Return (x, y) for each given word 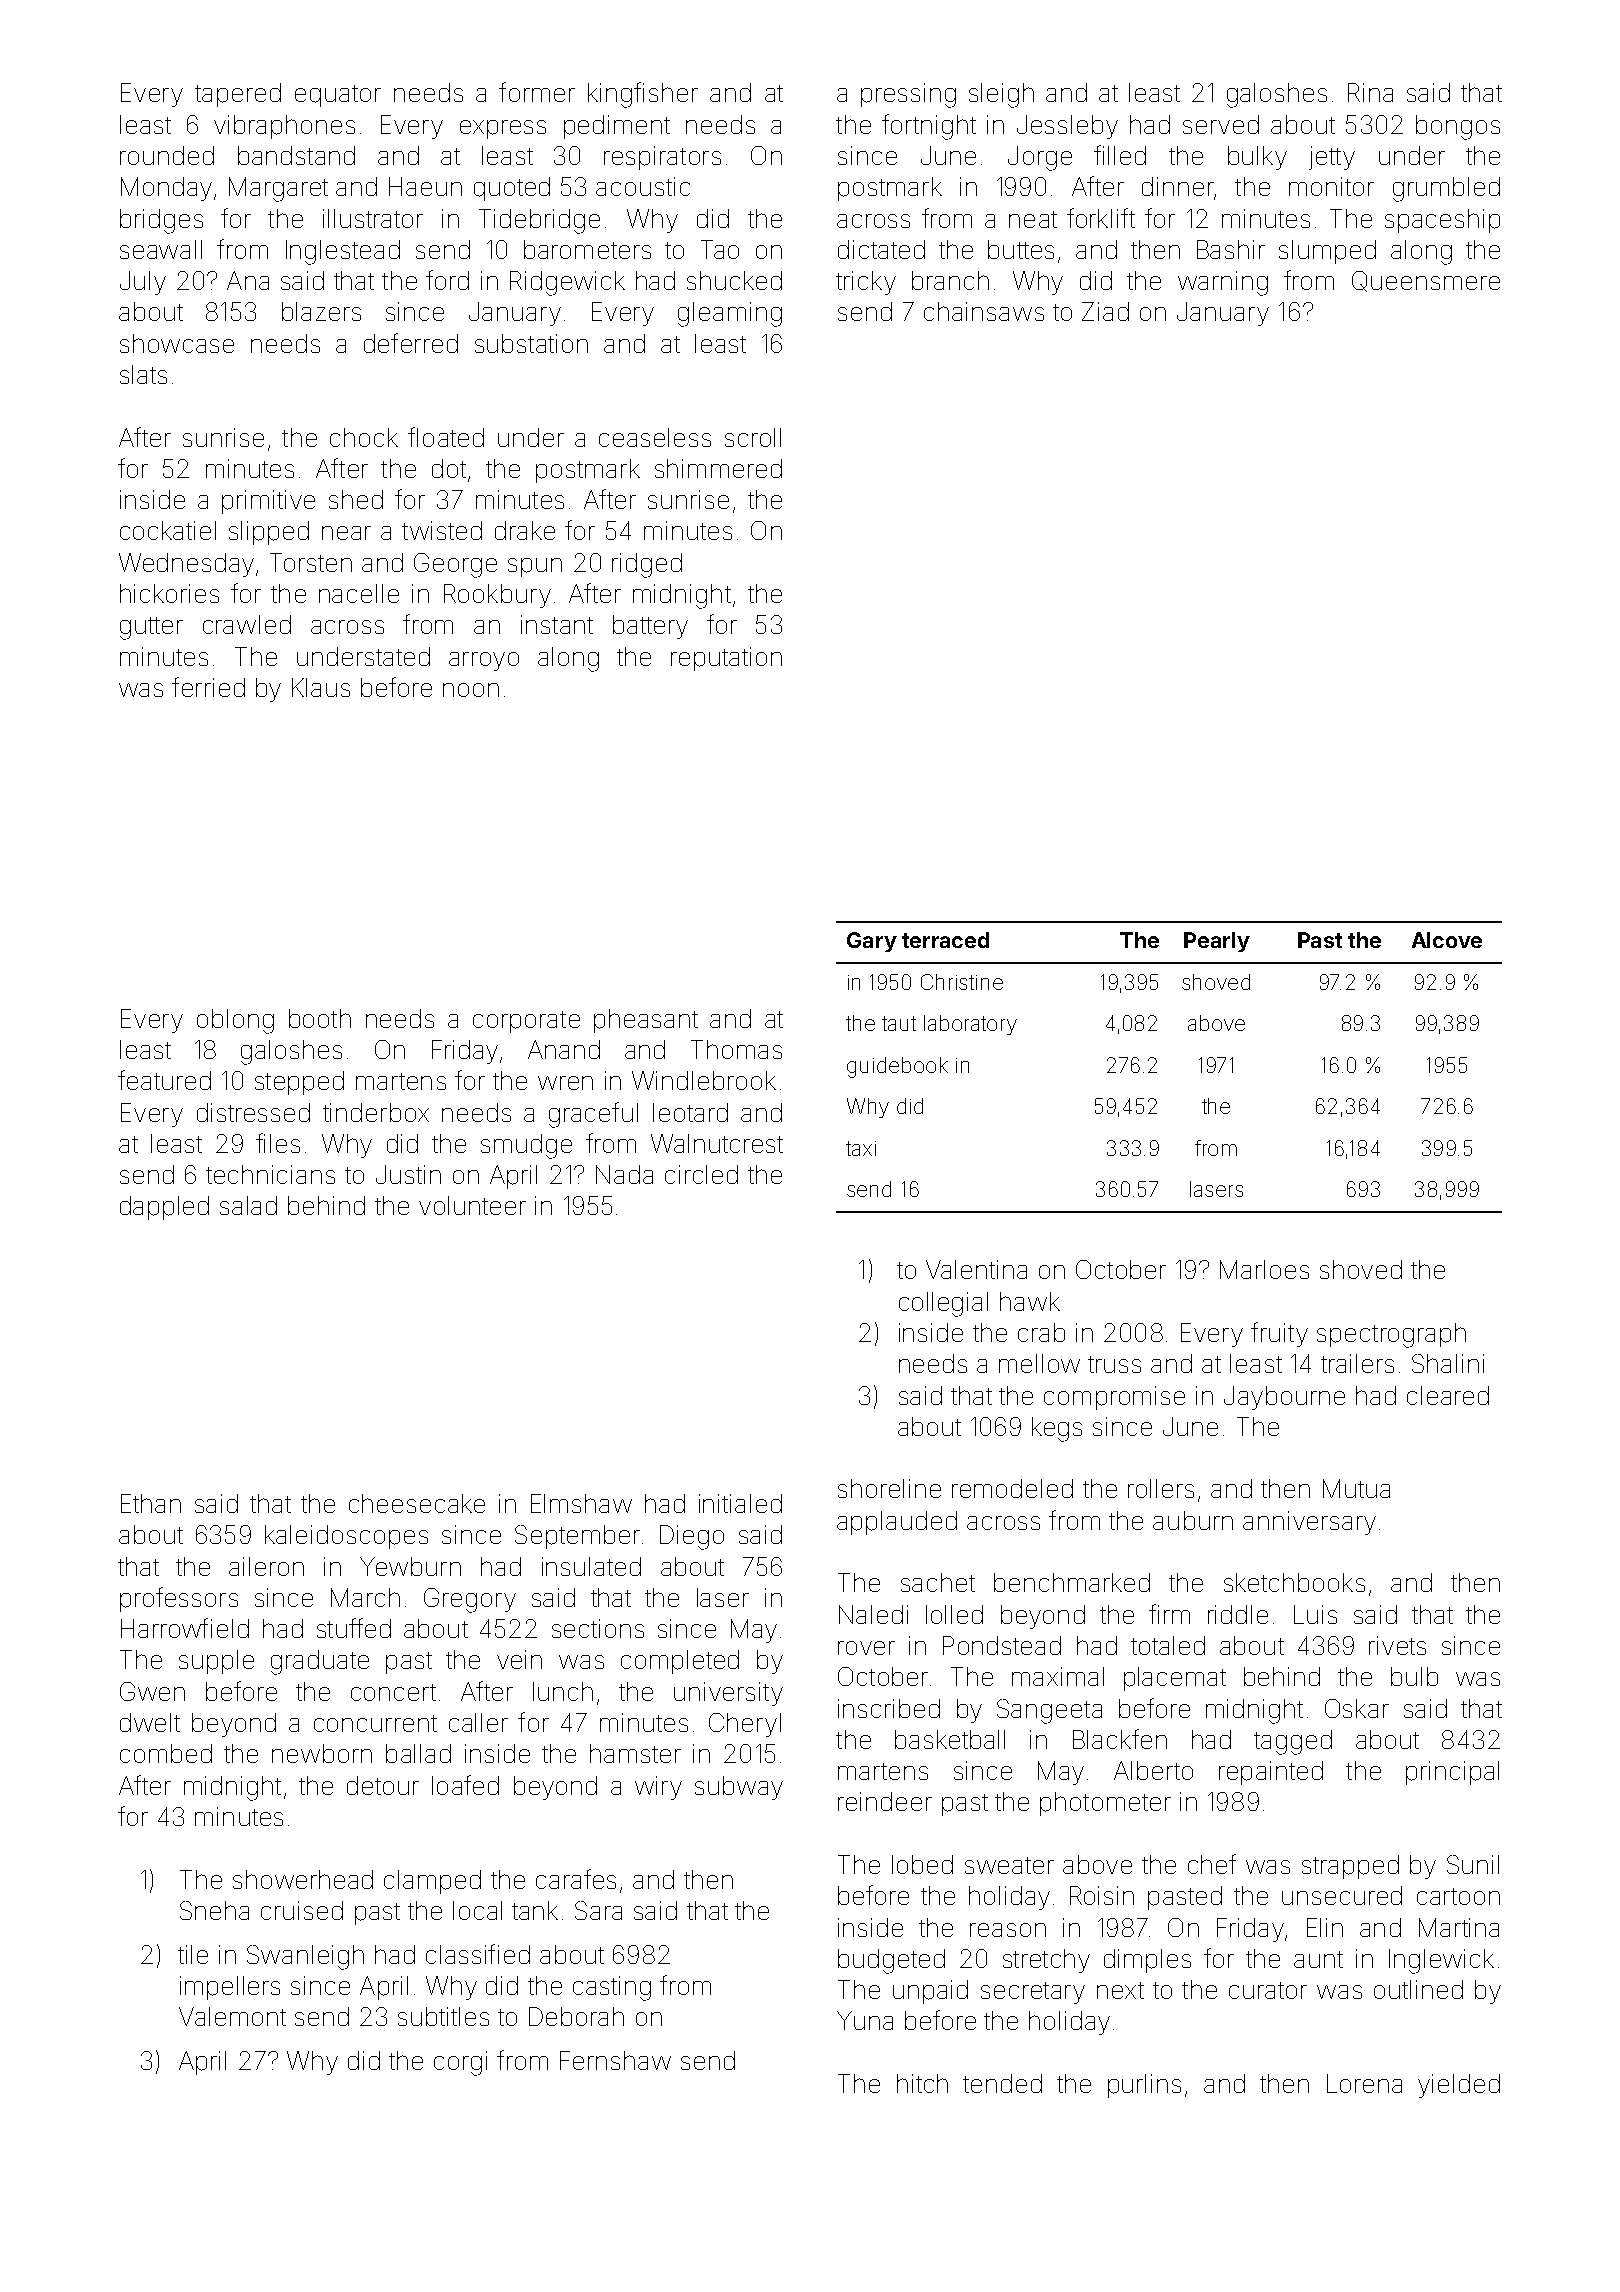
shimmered (718, 468)
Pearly (1217, 942)
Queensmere (1426, 281)
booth (320, 1018)
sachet (938, 1582)
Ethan (151, 1503)
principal (1452, 1773)
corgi (460, 2063)
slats (143, 374)
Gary (872, 942)
